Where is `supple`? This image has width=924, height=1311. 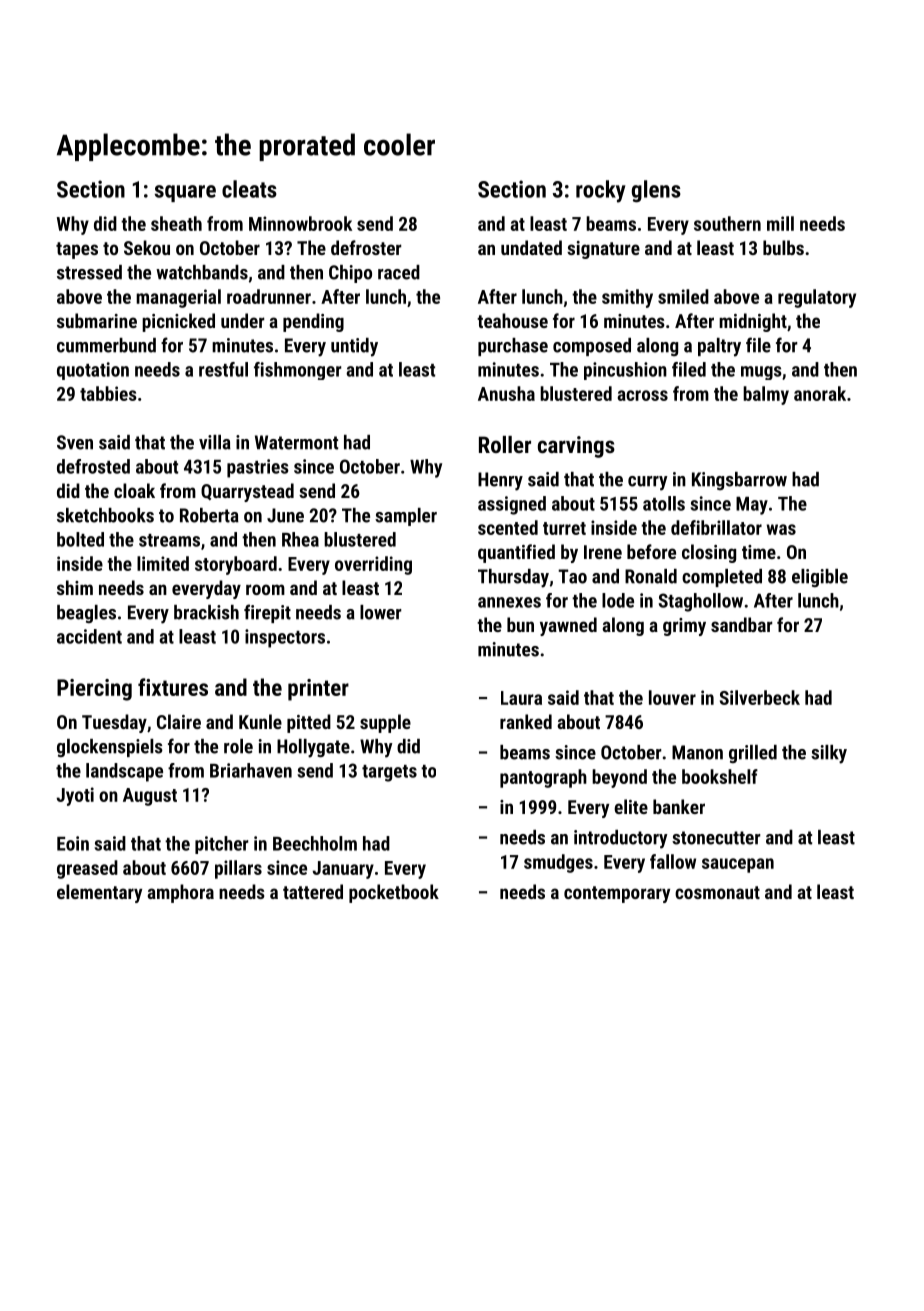
supple is located at coordinates (385, 723).
